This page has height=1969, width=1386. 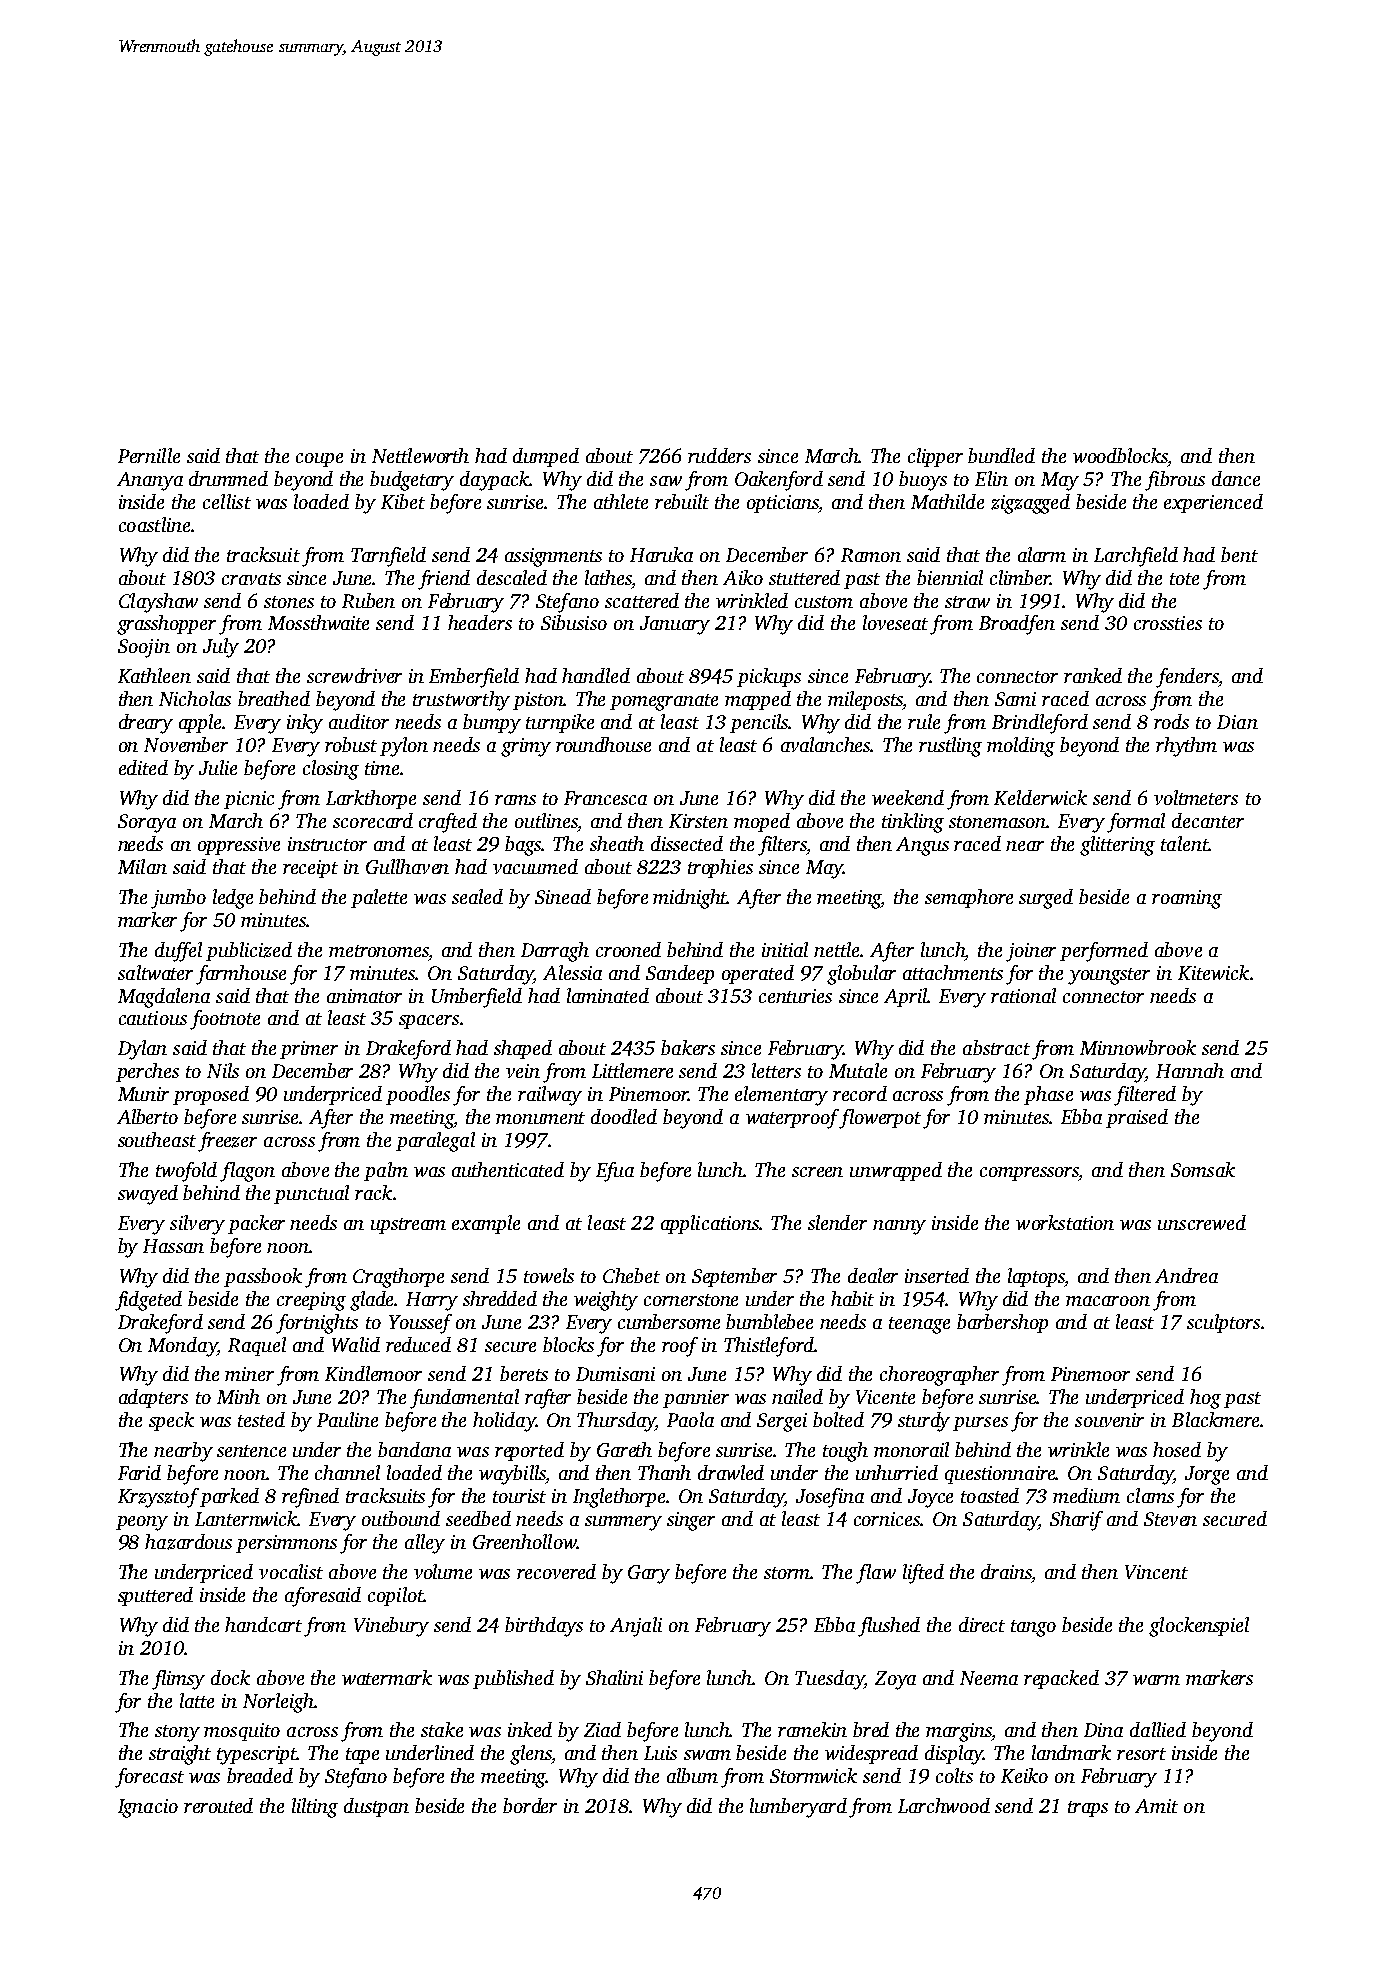 What do you see at coordinates (1237, 722) in the page?
I see `Dian` at bounding box center [1237, 722].
